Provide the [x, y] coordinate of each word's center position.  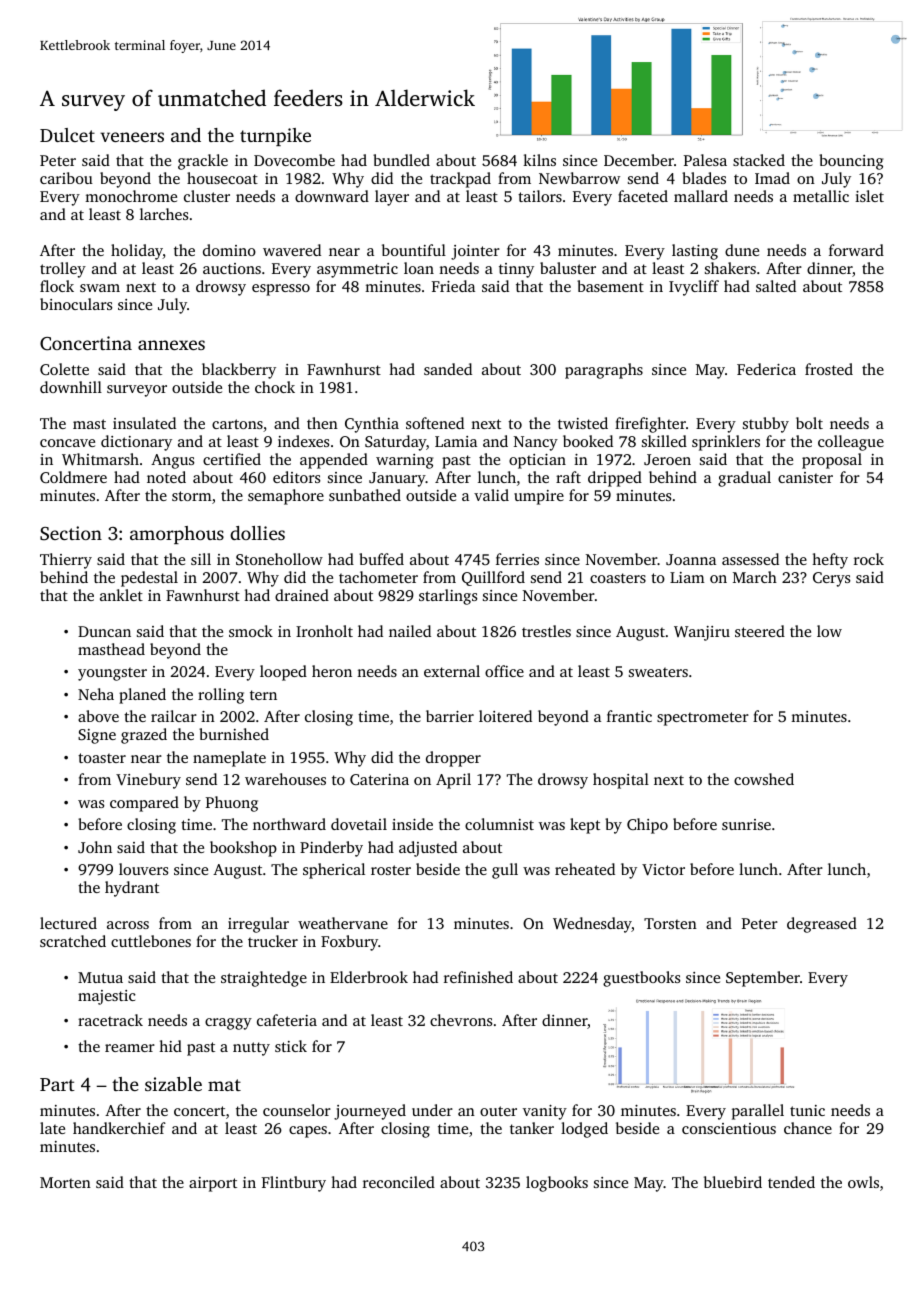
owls [863, 1182]
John [95, 847]
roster [391, 870]
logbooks [557, 1184]
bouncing [851, 162]
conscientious [729, 1128]
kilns [539, 160]
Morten [65, 1182]
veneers [132, 137]
